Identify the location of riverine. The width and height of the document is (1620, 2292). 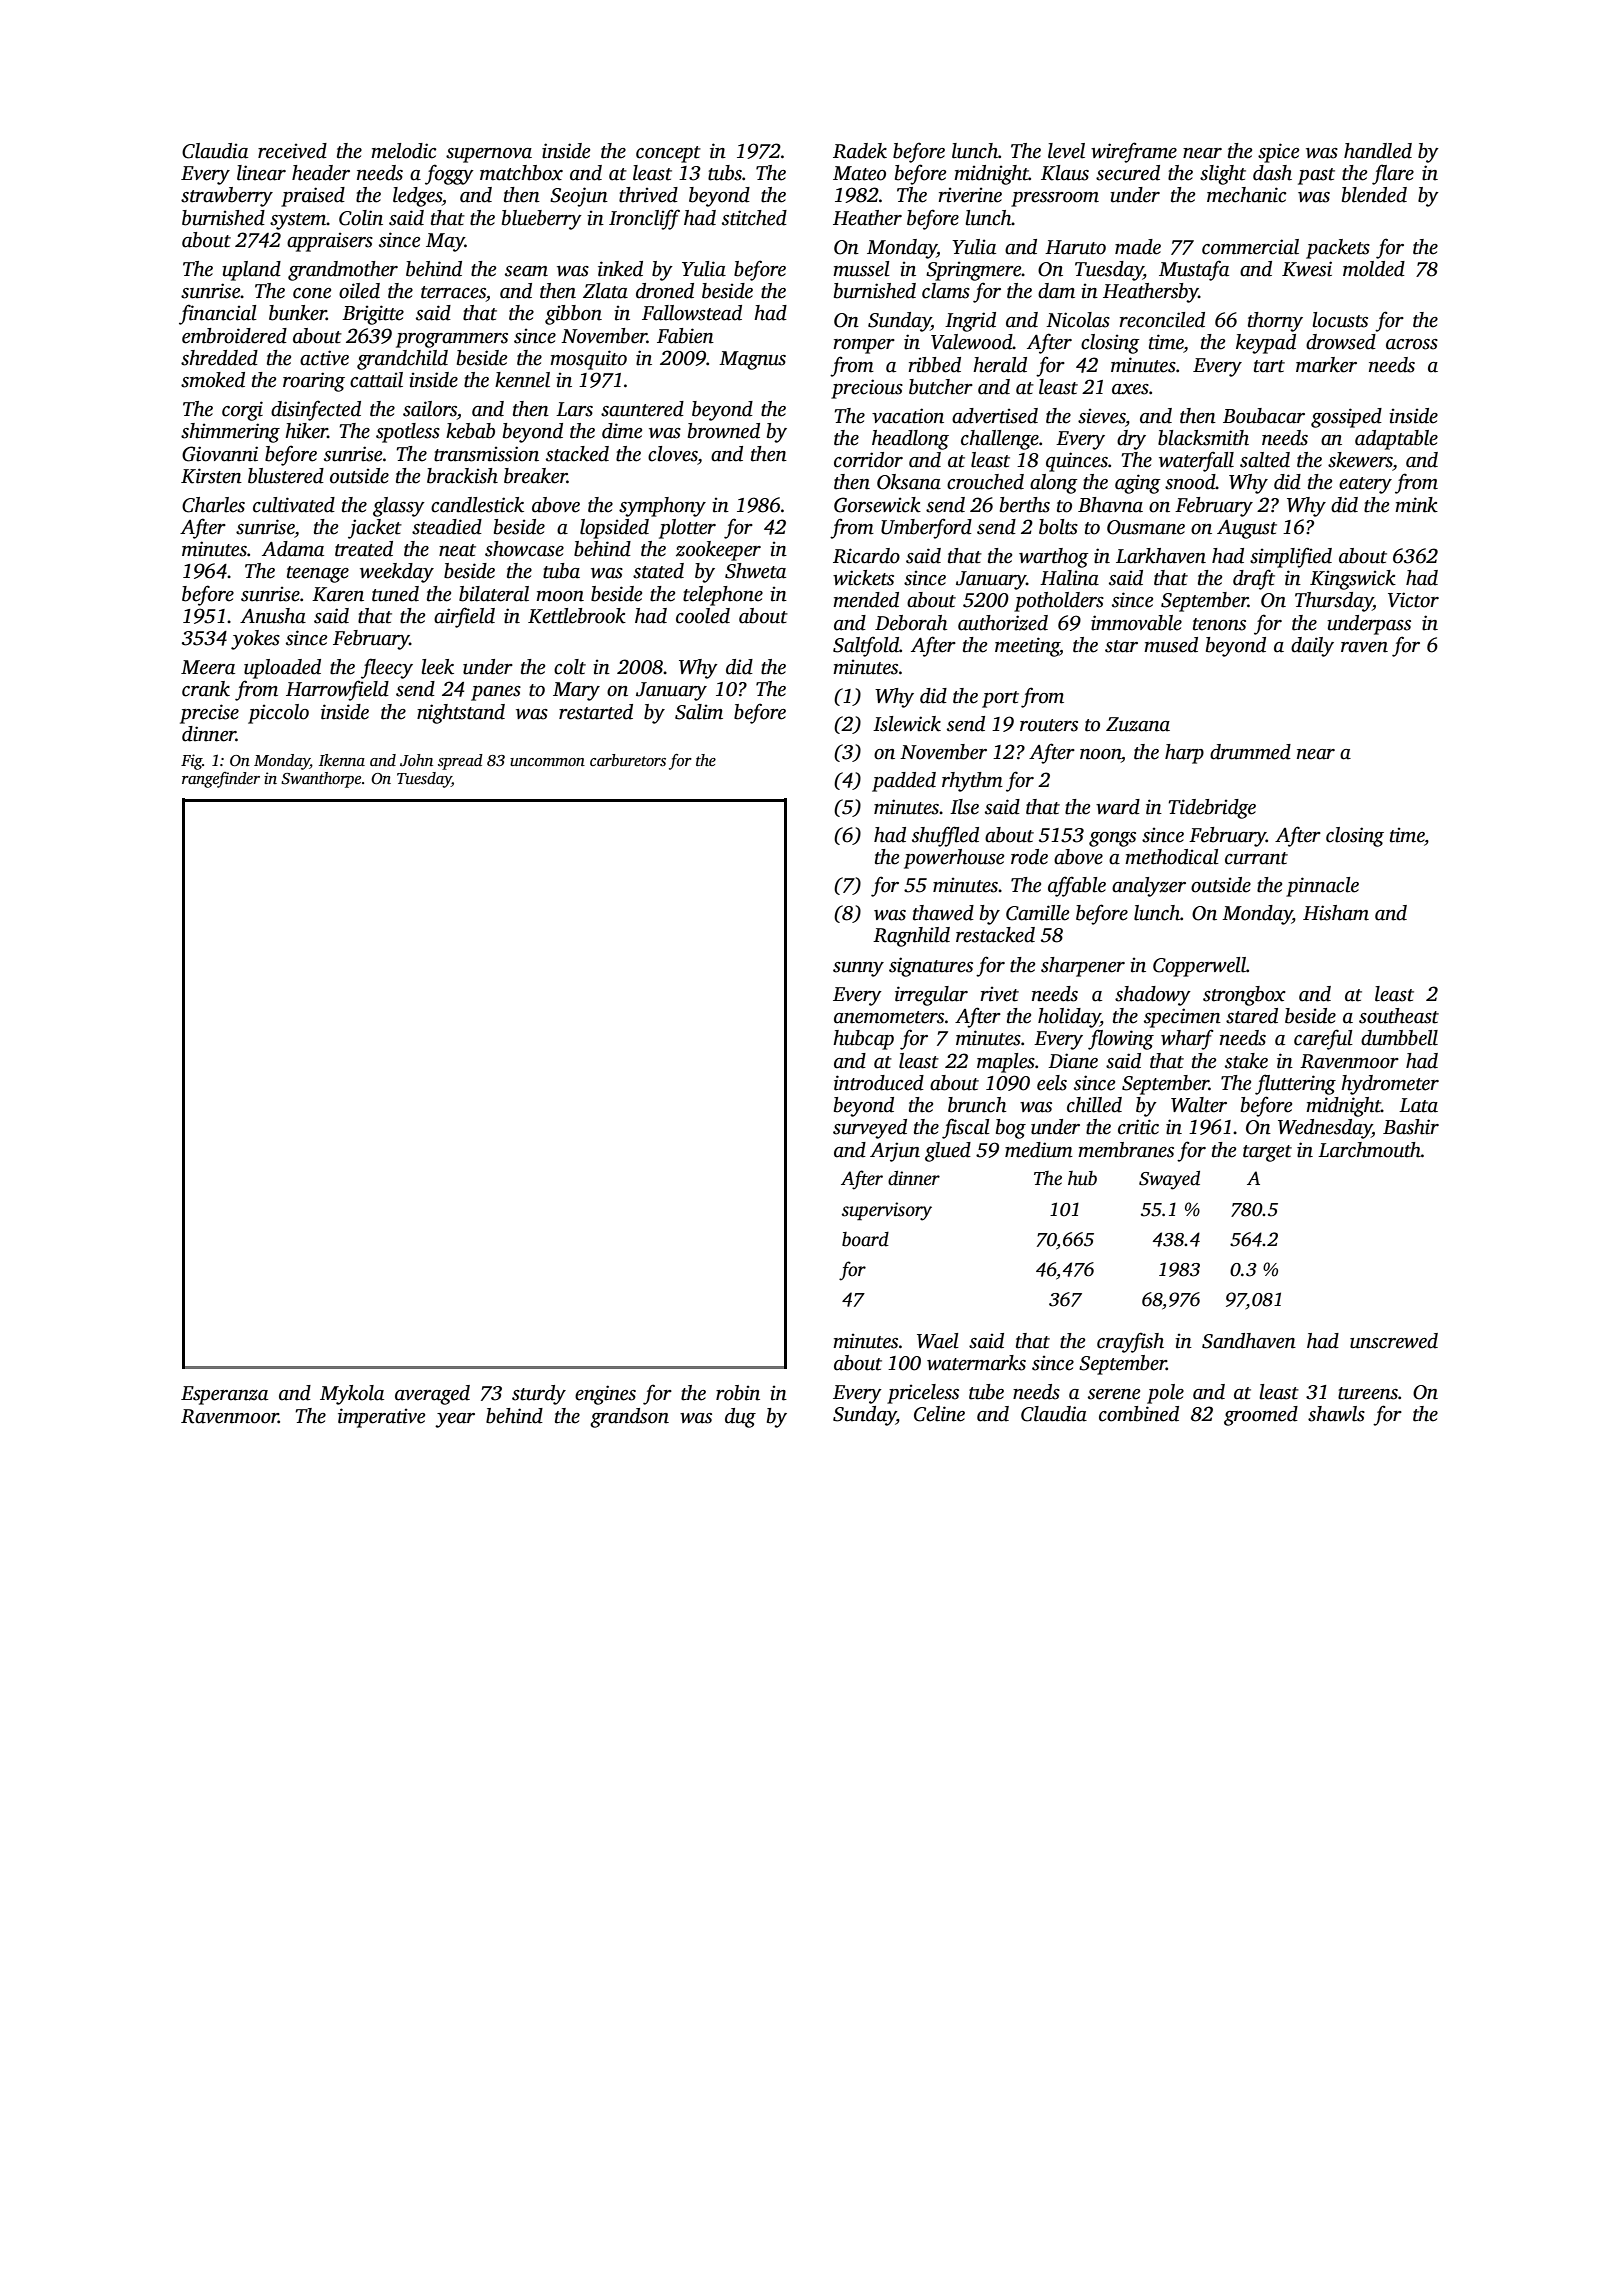
(970, 195).
